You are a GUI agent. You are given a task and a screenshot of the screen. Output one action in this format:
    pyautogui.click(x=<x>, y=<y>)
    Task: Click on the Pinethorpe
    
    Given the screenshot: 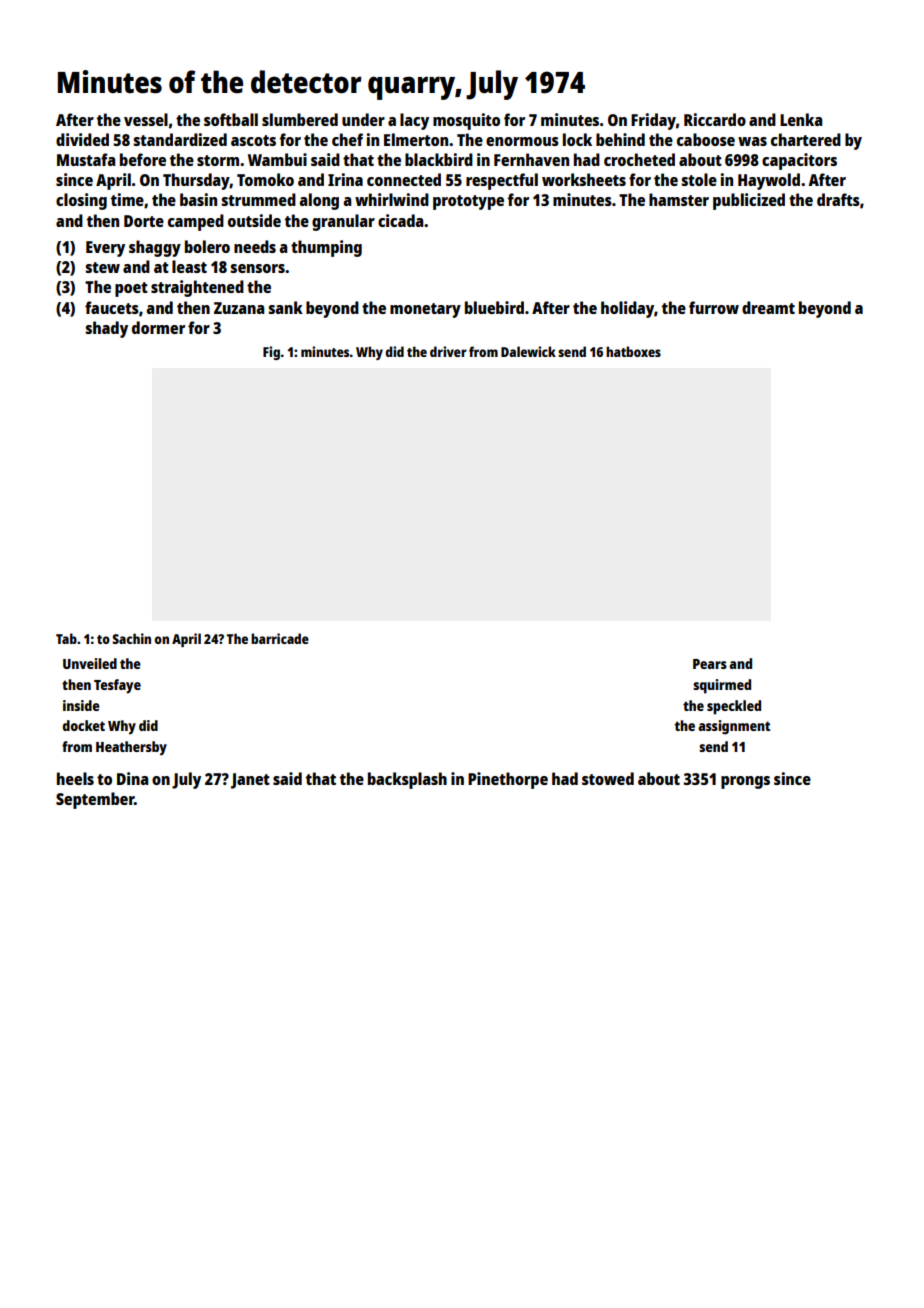 What is the action you would take?
    pyautogui.click(x=508, y=780)
